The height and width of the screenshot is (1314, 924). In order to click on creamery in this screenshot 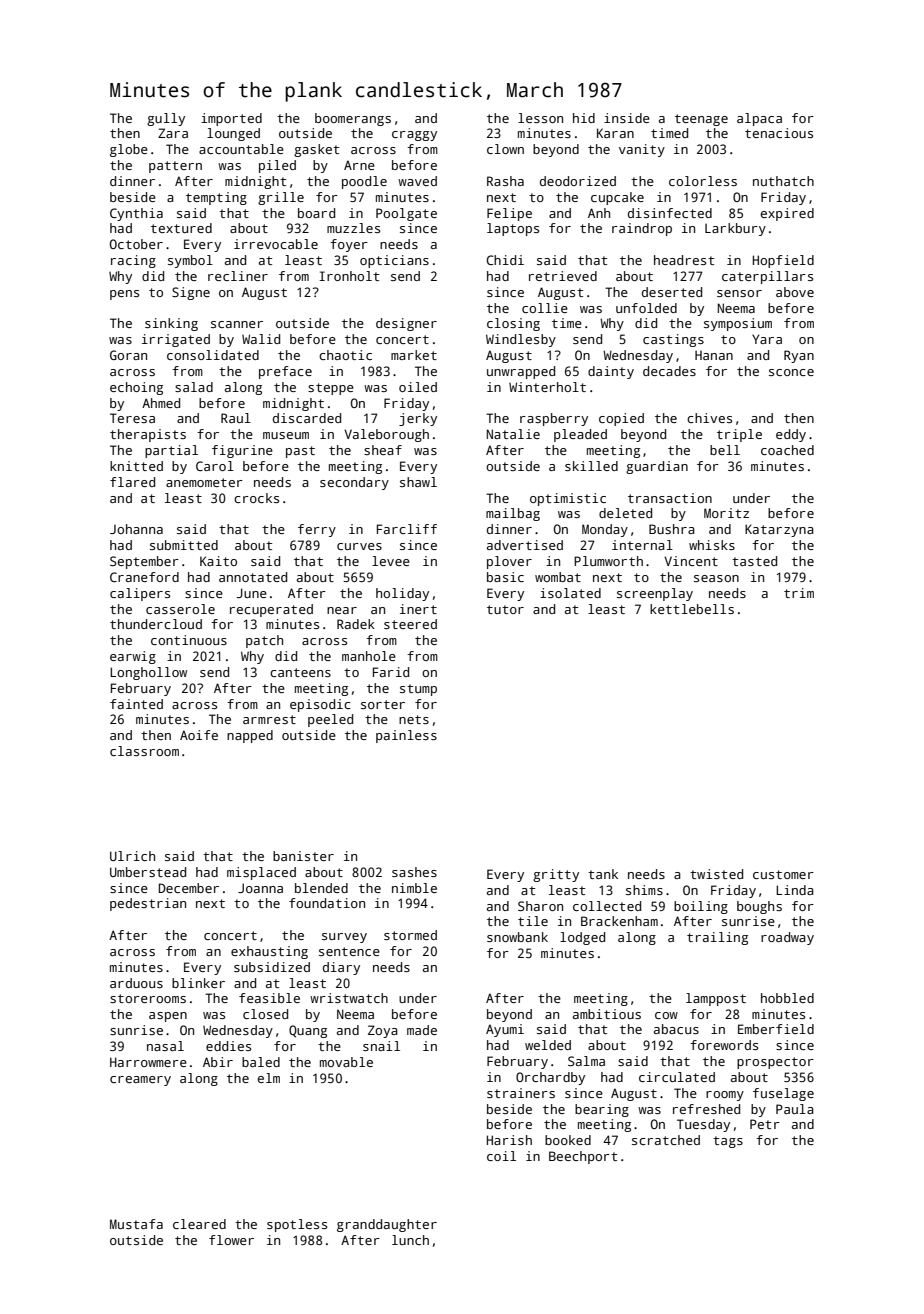, I will do `click(140, 1081)`.
